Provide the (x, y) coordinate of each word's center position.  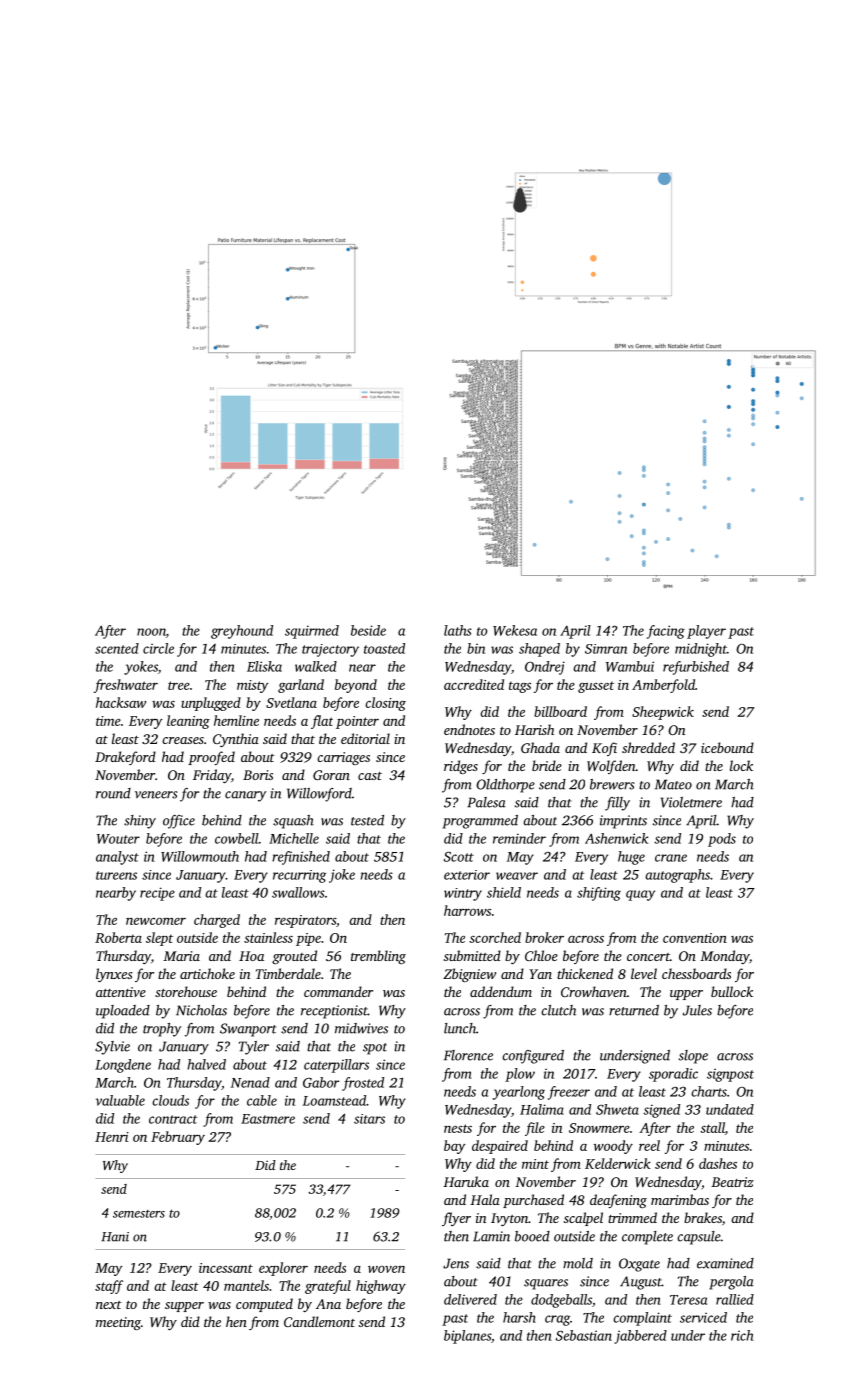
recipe (157, 894)
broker (544, 937)
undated (730, 1109)
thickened (585, 973)
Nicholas (201, 1010)
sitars (369, 1119)
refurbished (696, 668)
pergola (731, 1283)
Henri (112, 1137)
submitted (472, 955)
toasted (384, 648)
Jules (697, 1010)
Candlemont (319, 1321)
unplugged (211, 704)
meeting (118, 1323)
